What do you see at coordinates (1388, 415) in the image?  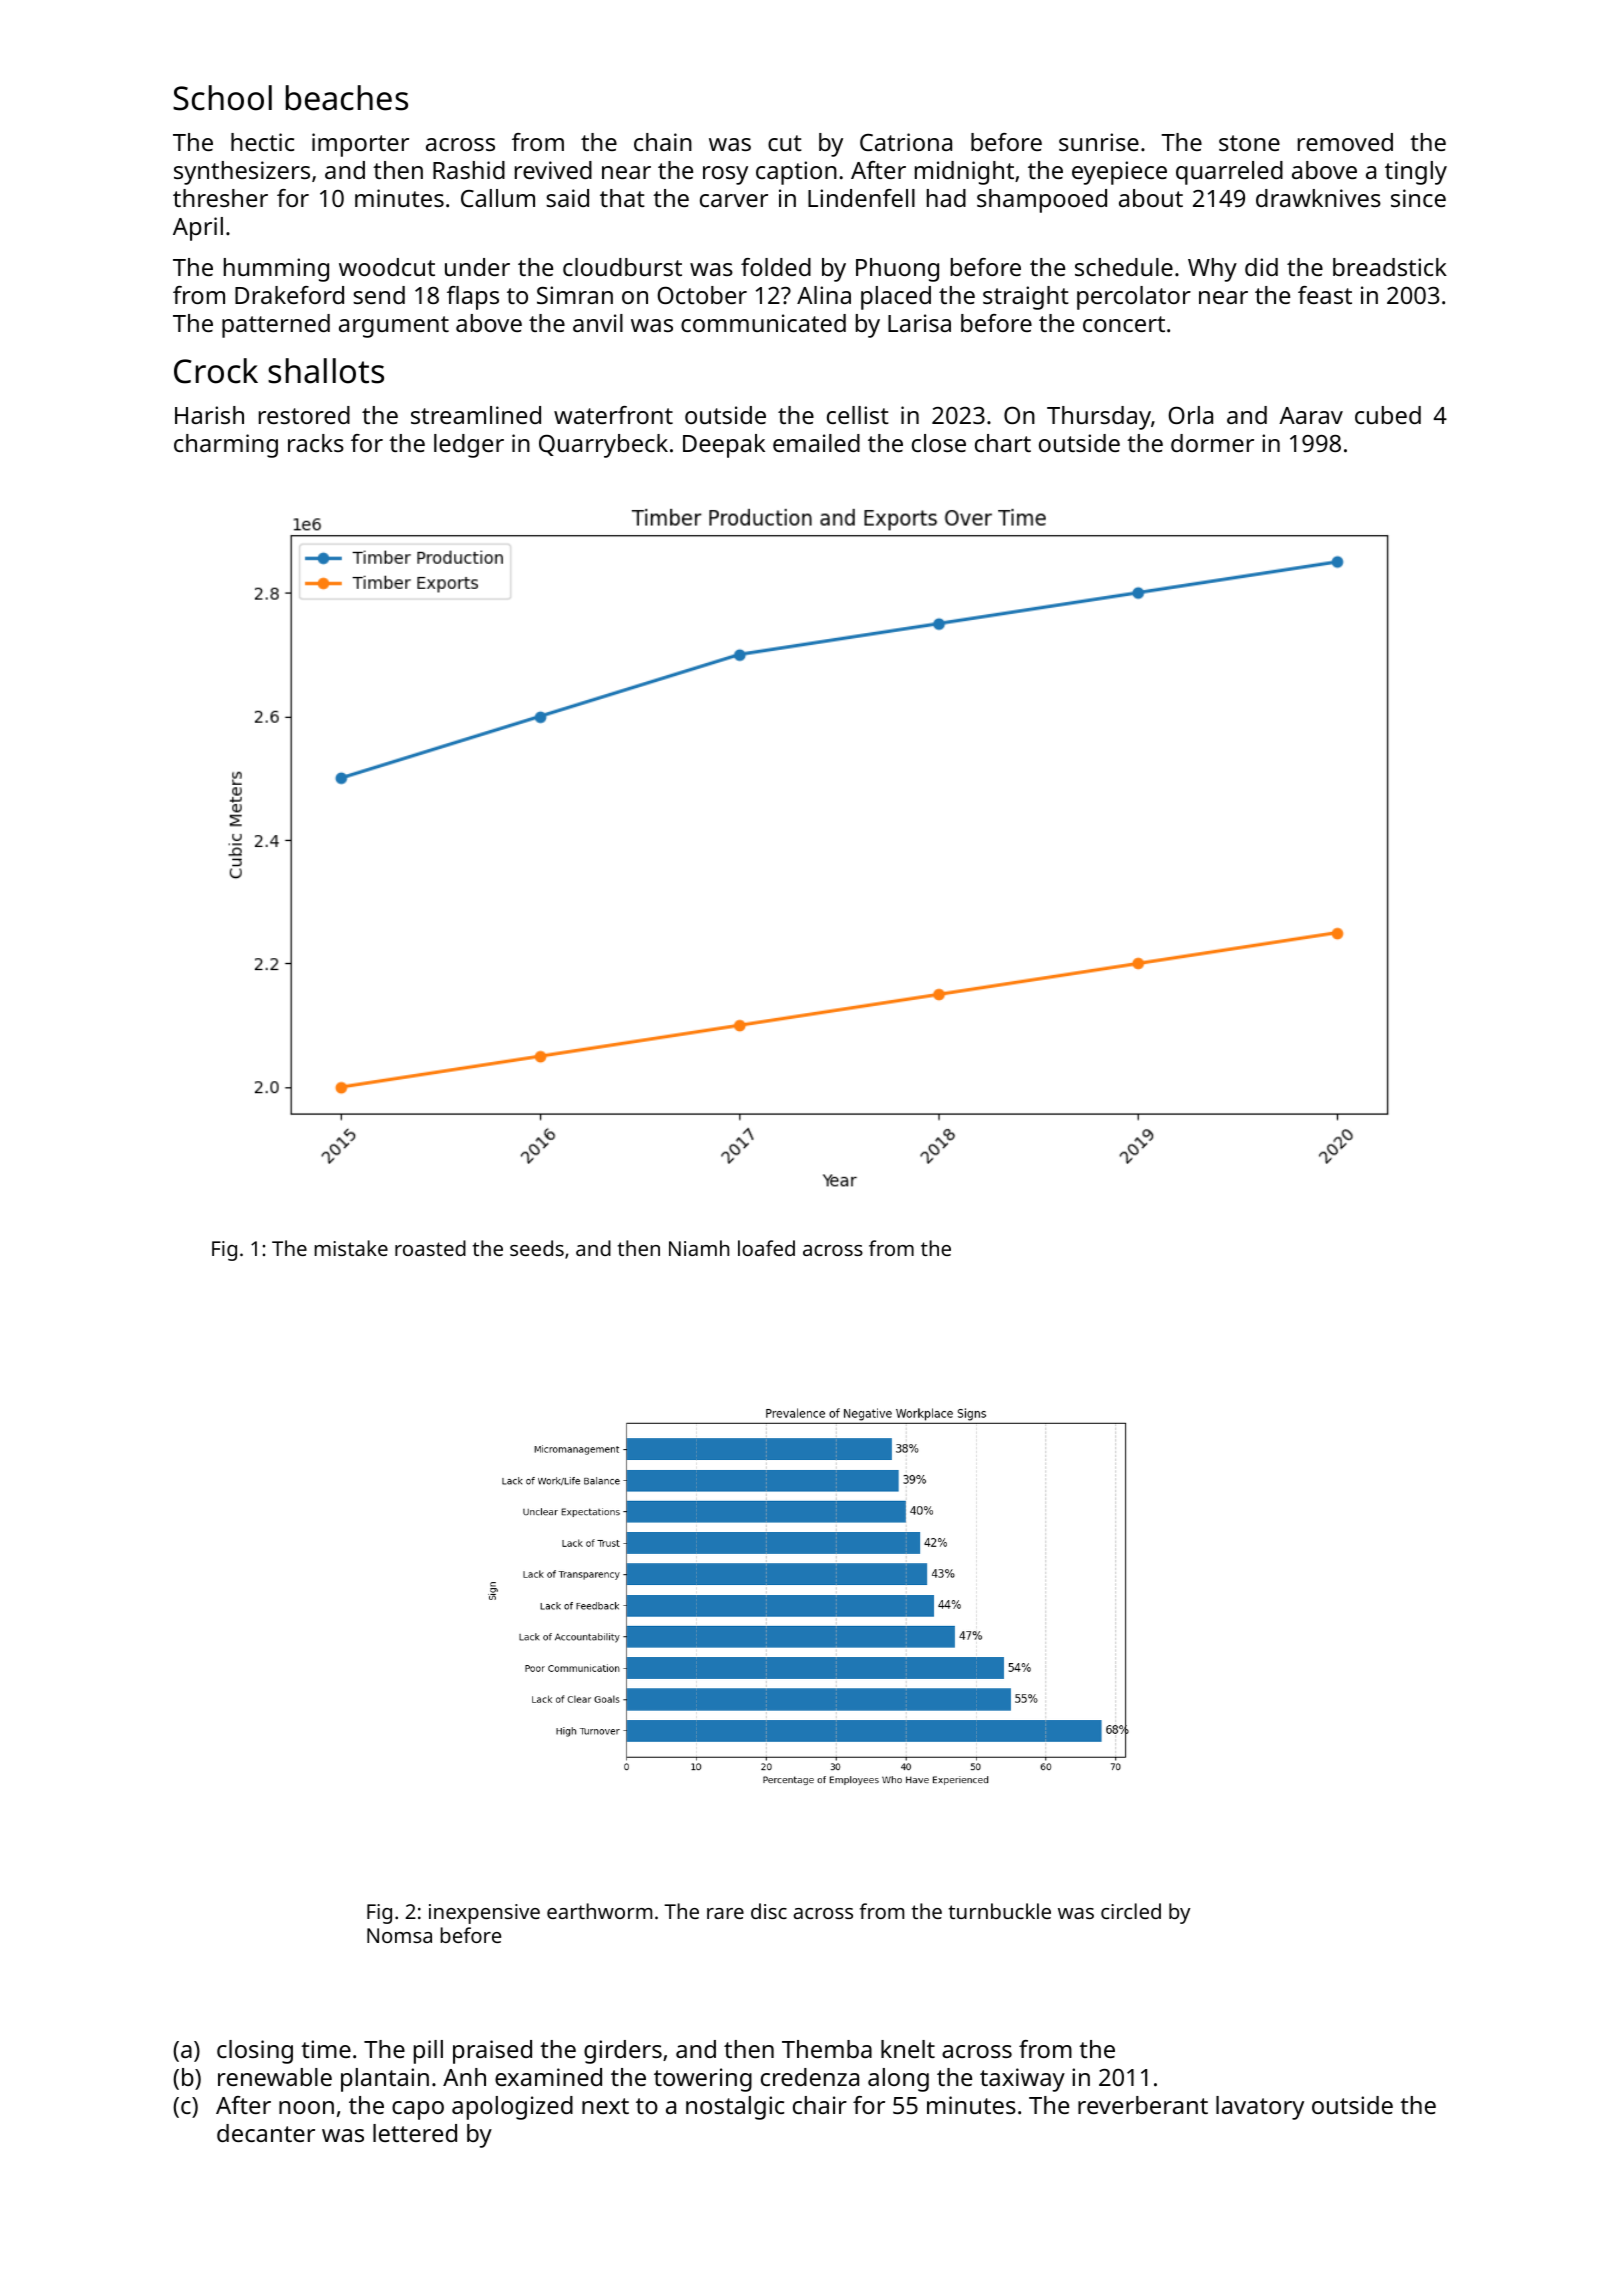 I see `cubed` at bounding box center [1388, 415].
